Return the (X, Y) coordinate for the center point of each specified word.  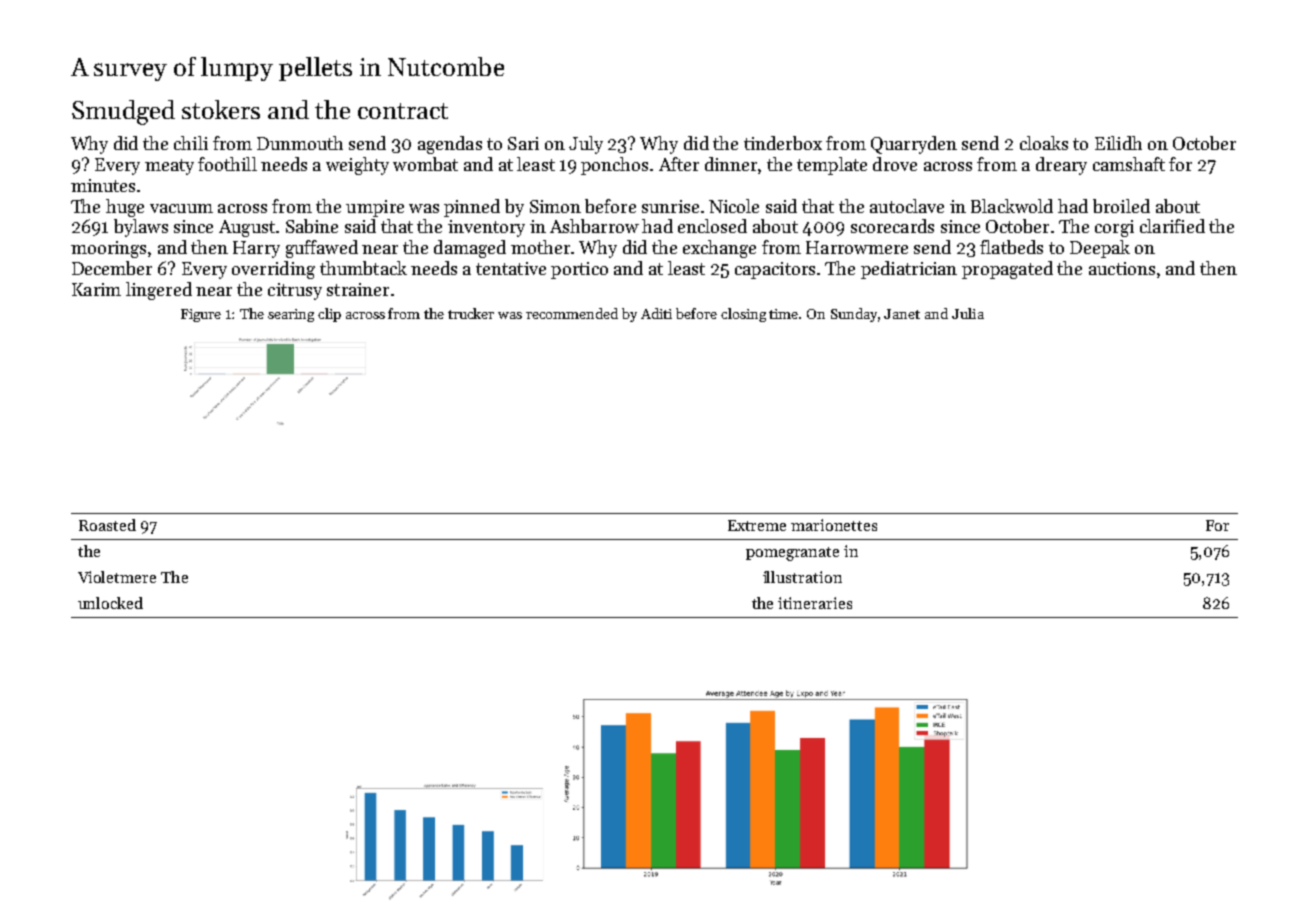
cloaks (1044, 143)
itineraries (815, 603)
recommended (572, 313)
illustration (802, 577)
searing (291, 315)
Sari (523, 143)
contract (403, 111)
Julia (968, 313)
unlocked (110, 603)
